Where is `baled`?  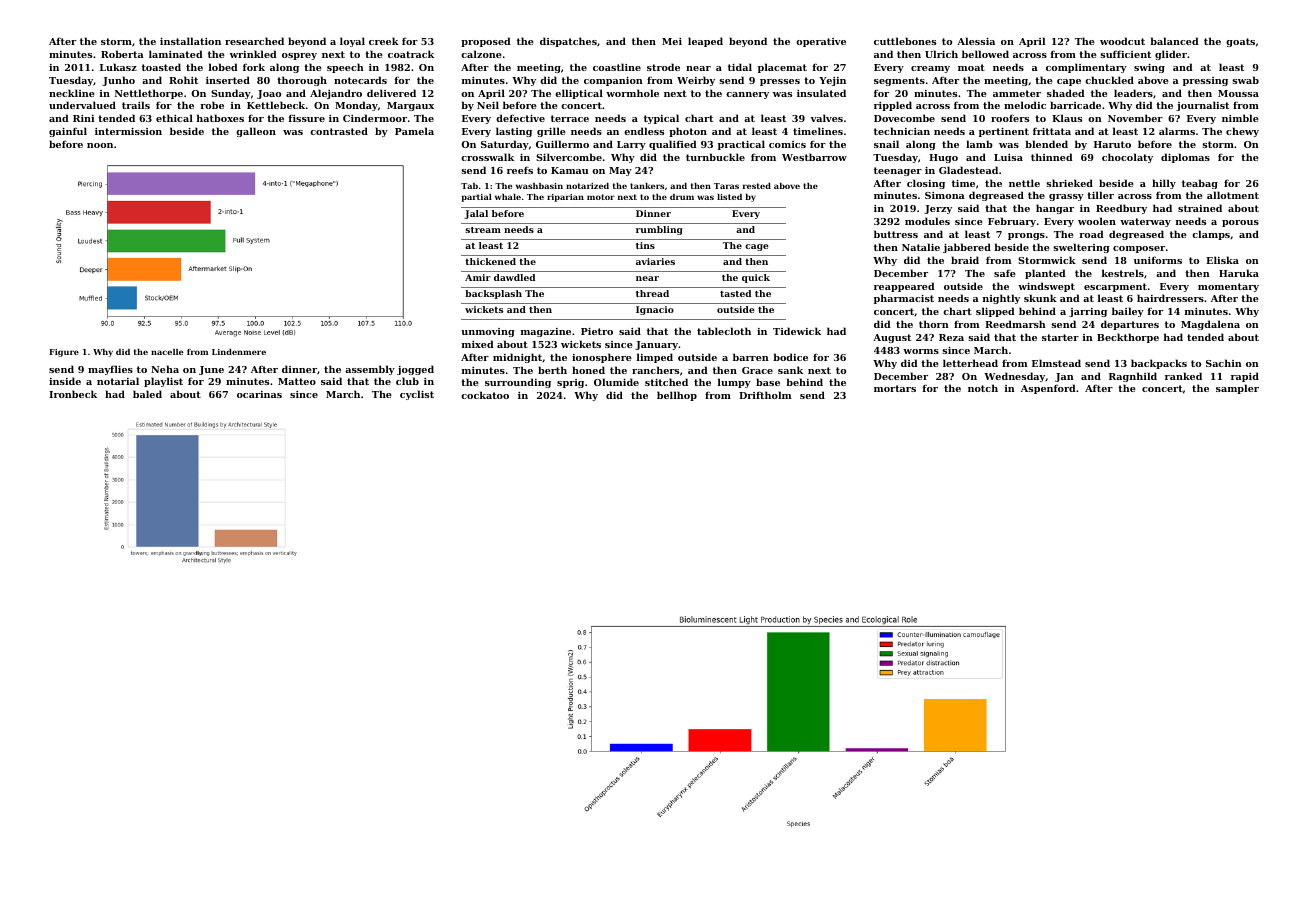 baled is located at coordinates (147, 394).
